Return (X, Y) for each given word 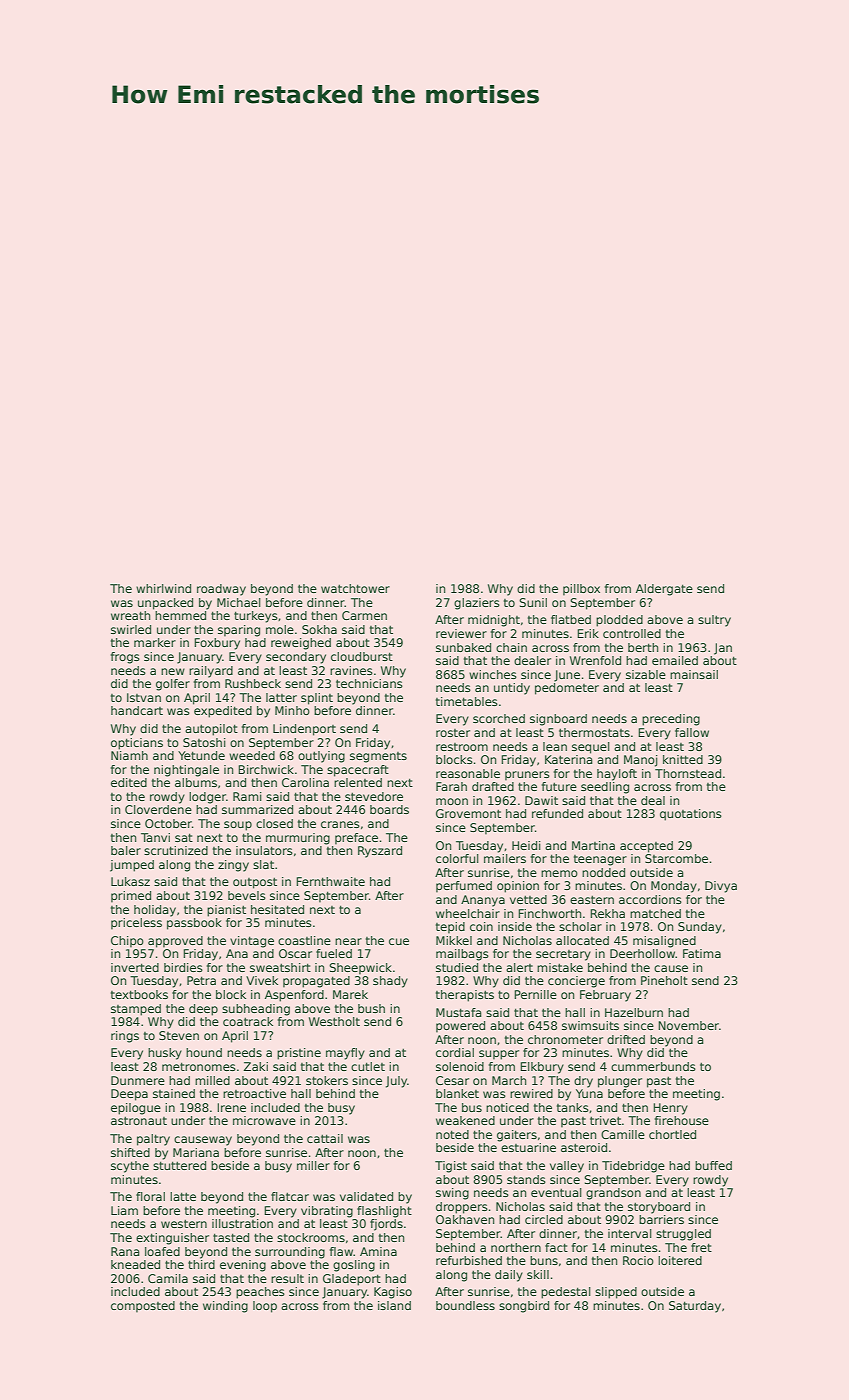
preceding (671, 720)
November (688, 1025)
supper (499, 1055)
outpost (255, 883)
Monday (674, 887)
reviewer (461, 633)
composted (143, 1307)
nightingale (186, 771)
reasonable (468, 773)
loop (265, 1307)
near (348, 941)
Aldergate (664, 590)
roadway (221, 590)
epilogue (136, 1109)
